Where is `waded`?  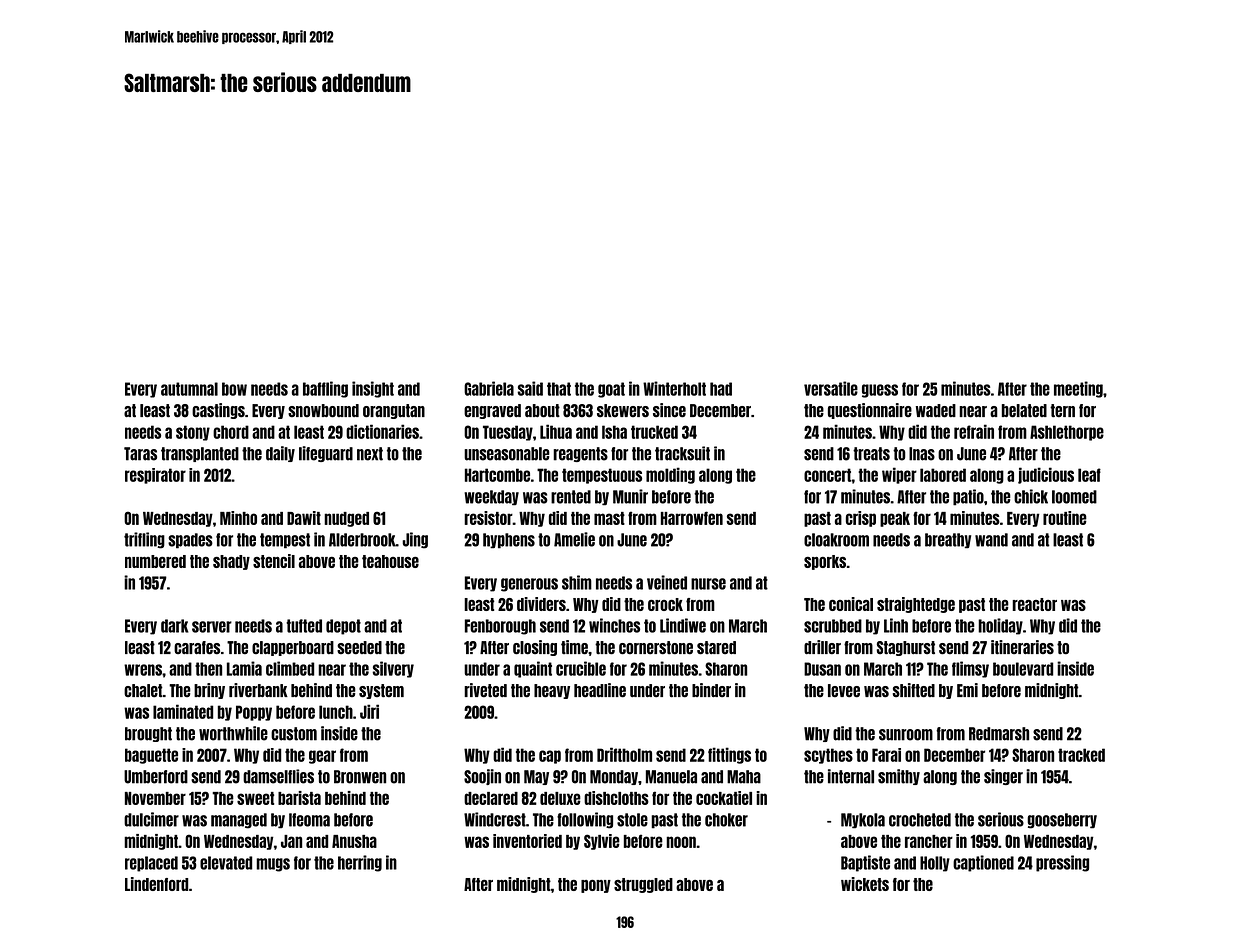 waded is located at coordinates (936, 411).
